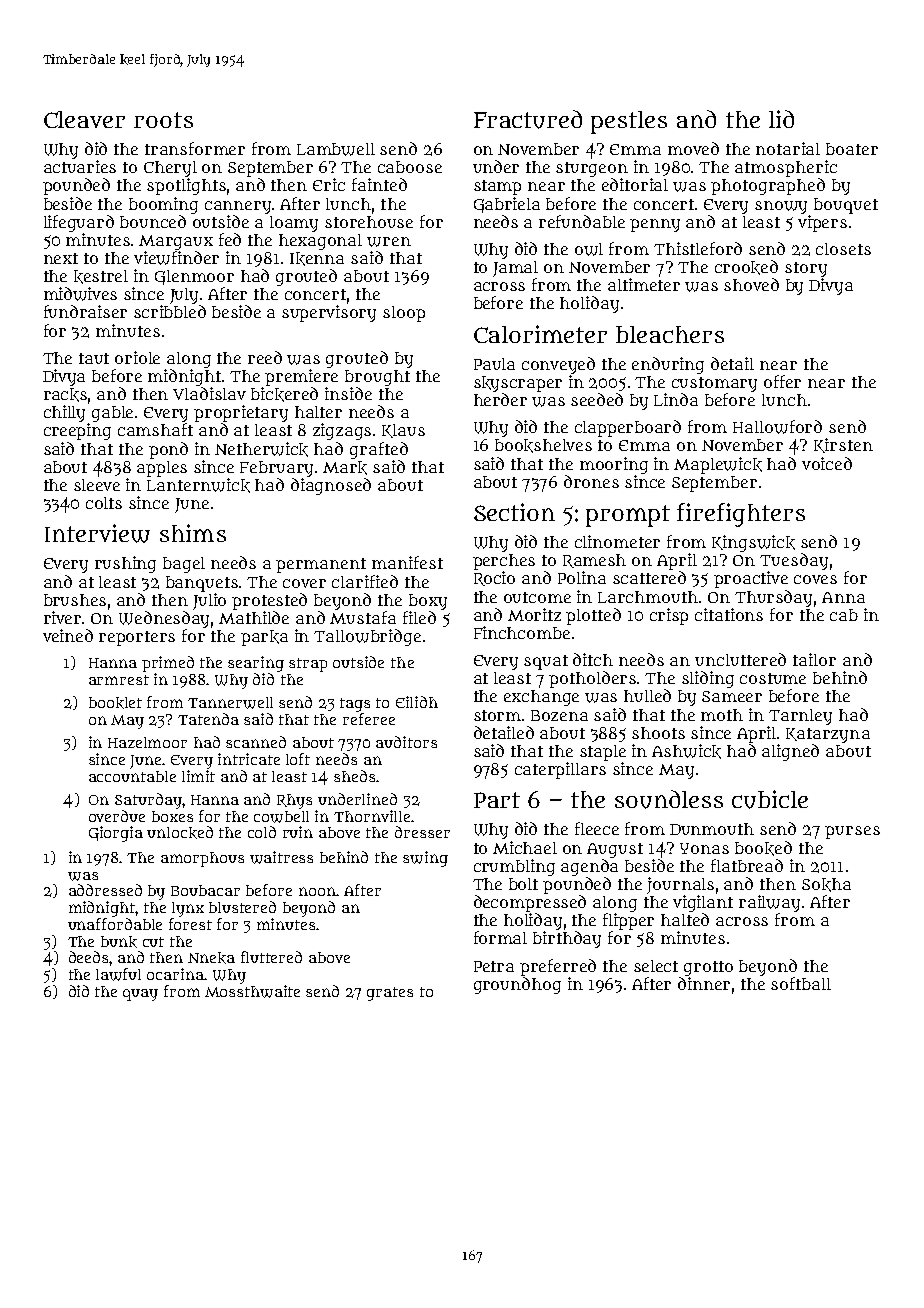  What do you see at coordinates (367, 637) in the image?
I see `Tallowbridge` at bounding box center [367, 637].
